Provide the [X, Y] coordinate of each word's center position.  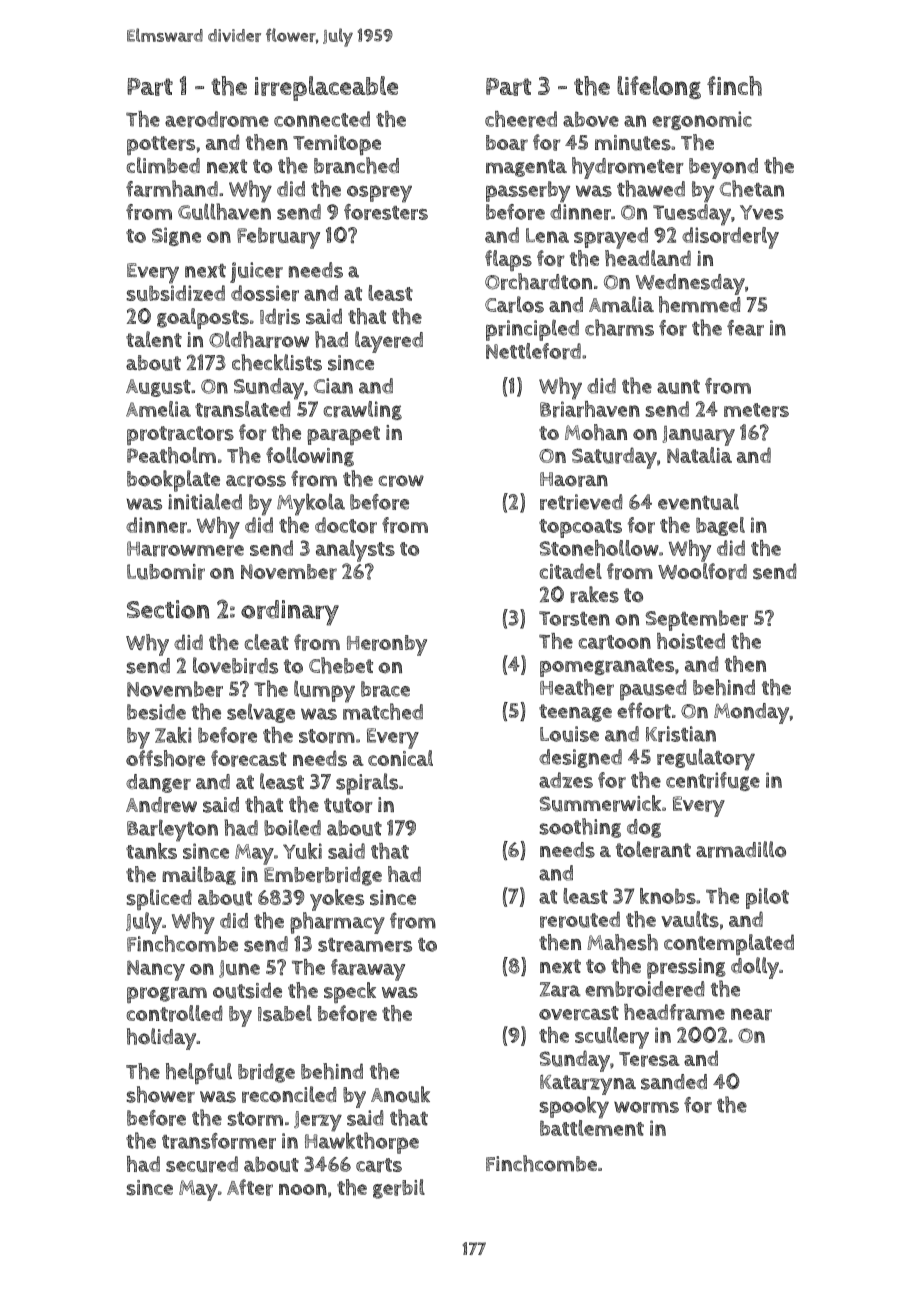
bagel [720, 526]
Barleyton [172, 830]
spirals [367, 784]
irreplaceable [326, 88]
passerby [528, 192]
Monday [751, 713]
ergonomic [702, 120]
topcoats [580, 528]
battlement [592, 1128]
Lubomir [166, 572]
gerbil [399, 1189]
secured [202, 1164]
